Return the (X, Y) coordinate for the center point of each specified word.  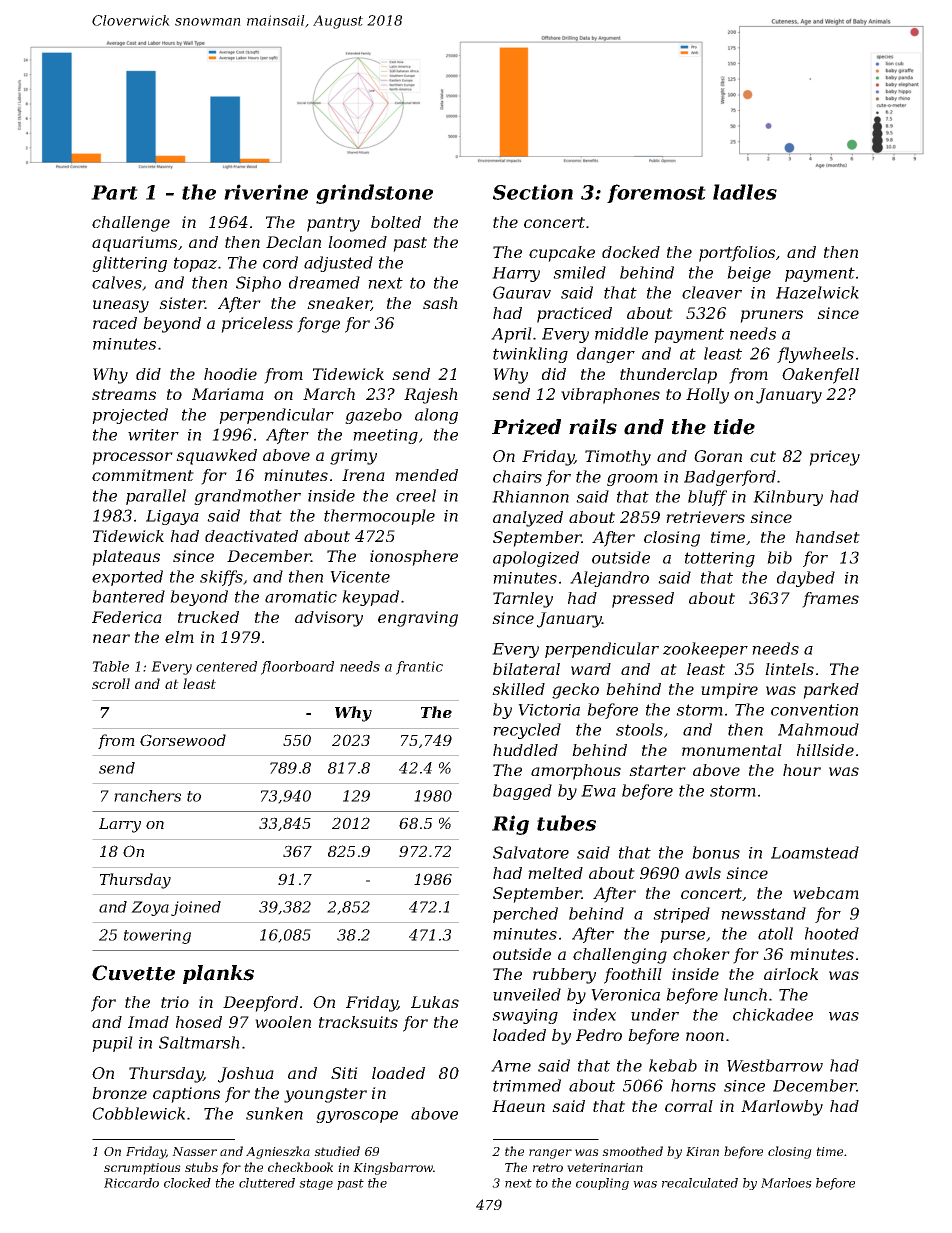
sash (440, 303)
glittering (129, 264)
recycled (527, 731)
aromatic (301, 597)
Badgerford (730, 478)
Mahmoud (818, 729)
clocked (187, 1183)
